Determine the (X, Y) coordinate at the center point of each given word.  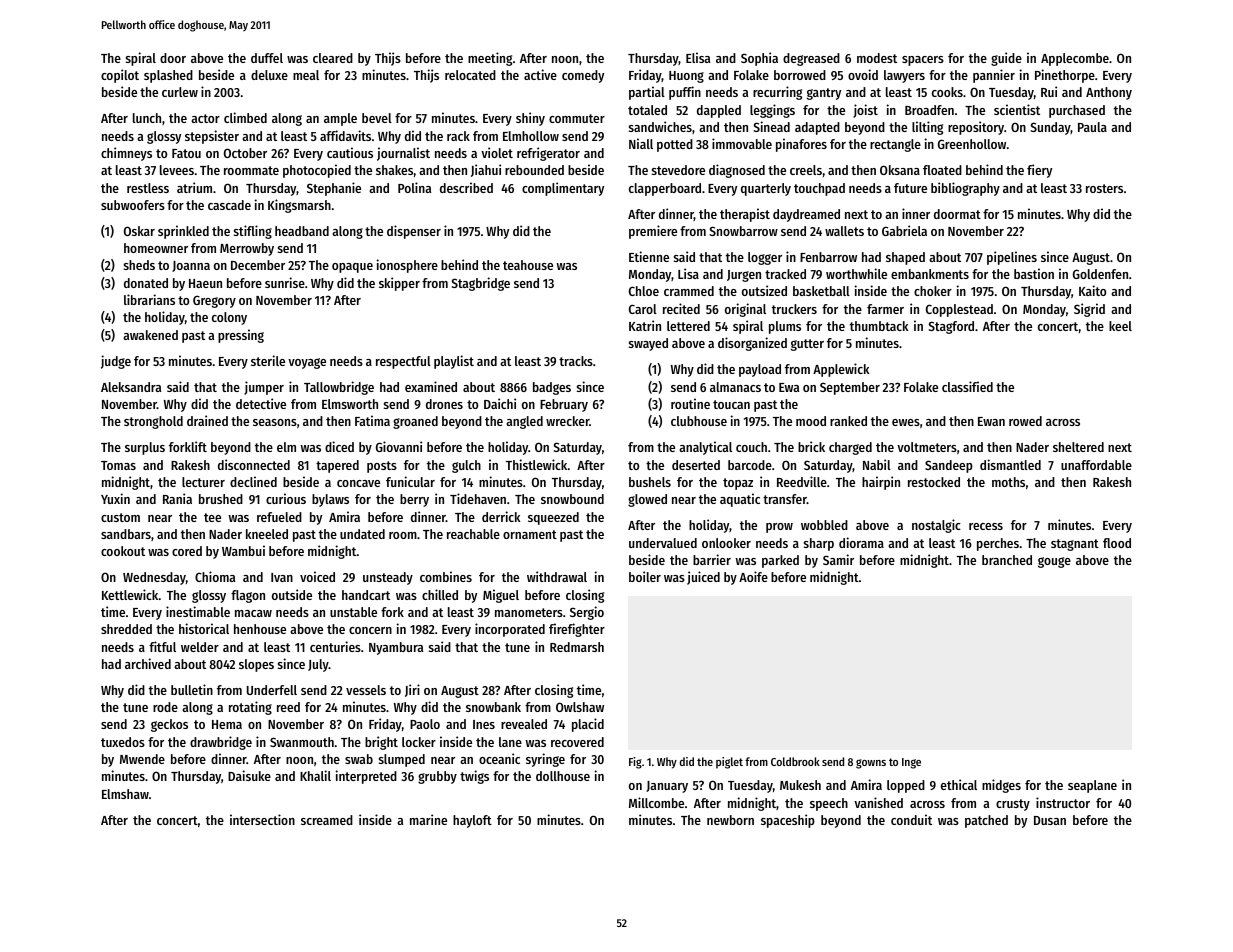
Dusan (1050, 820)
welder (200, 647)
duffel (267, 58)
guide (1006, 59)
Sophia (759, 59)
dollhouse (563, 776)
